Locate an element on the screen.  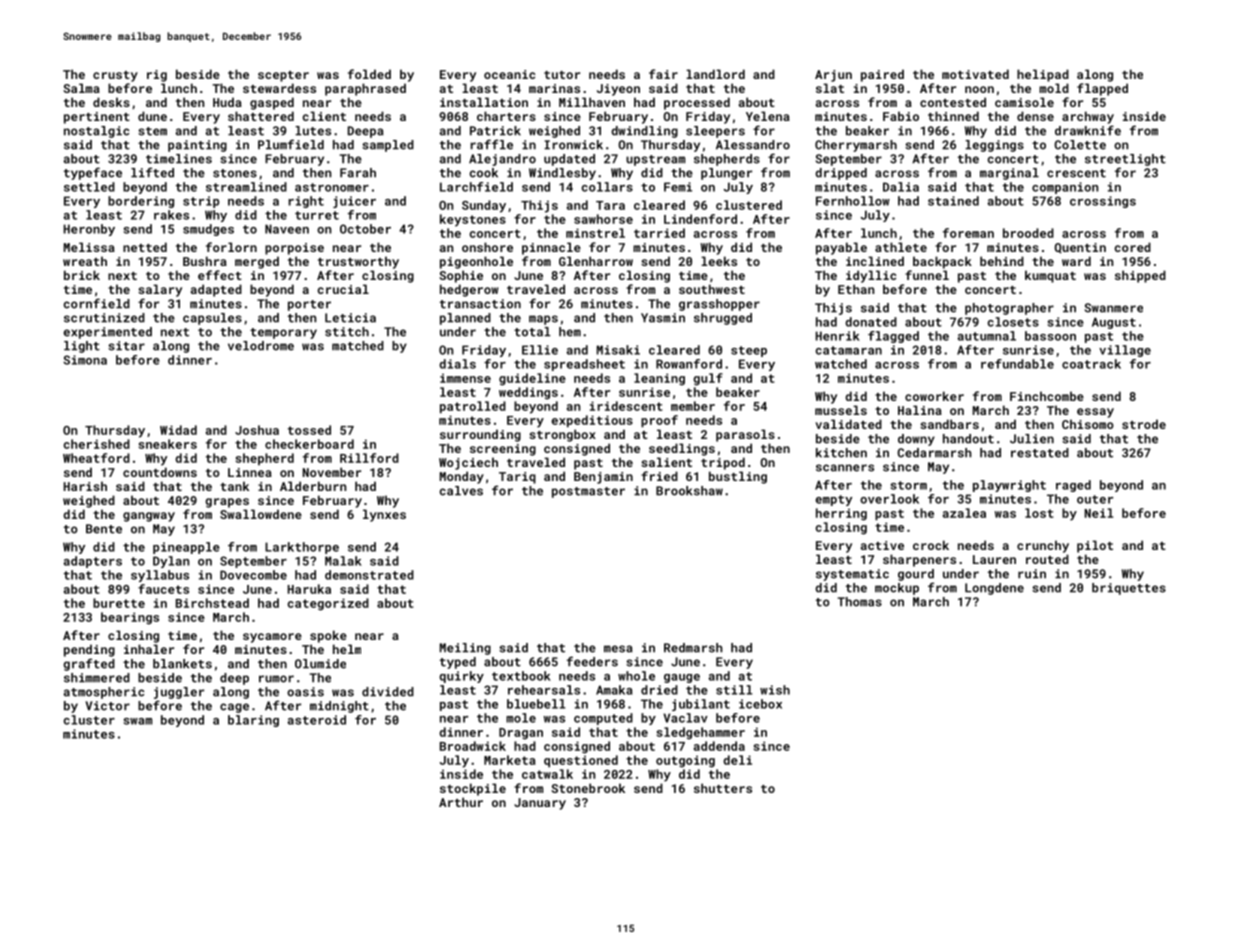
sharpeners is located at coordinates (919, 560).
